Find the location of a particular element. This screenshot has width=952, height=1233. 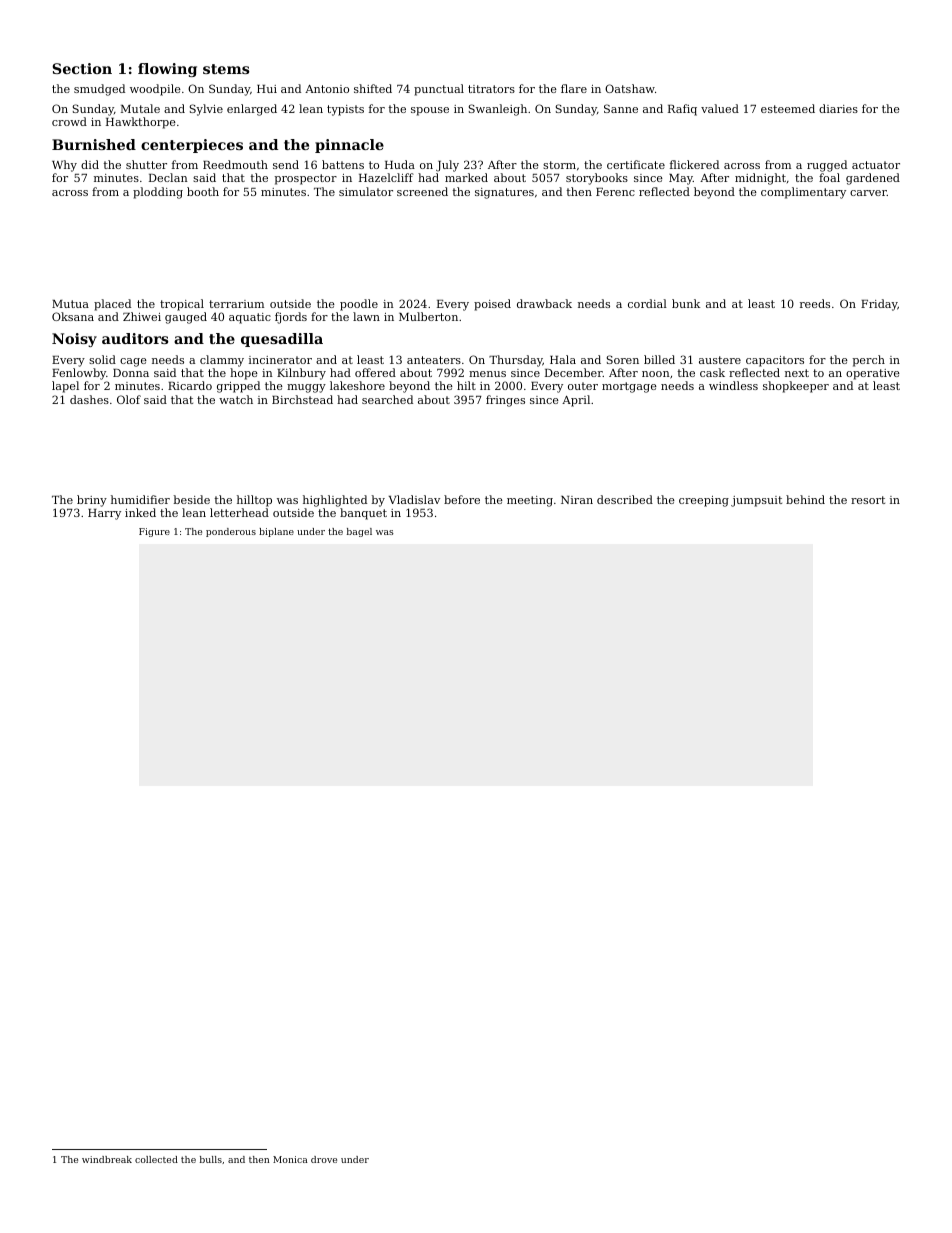

beside is located at coordinates (192, 499).
